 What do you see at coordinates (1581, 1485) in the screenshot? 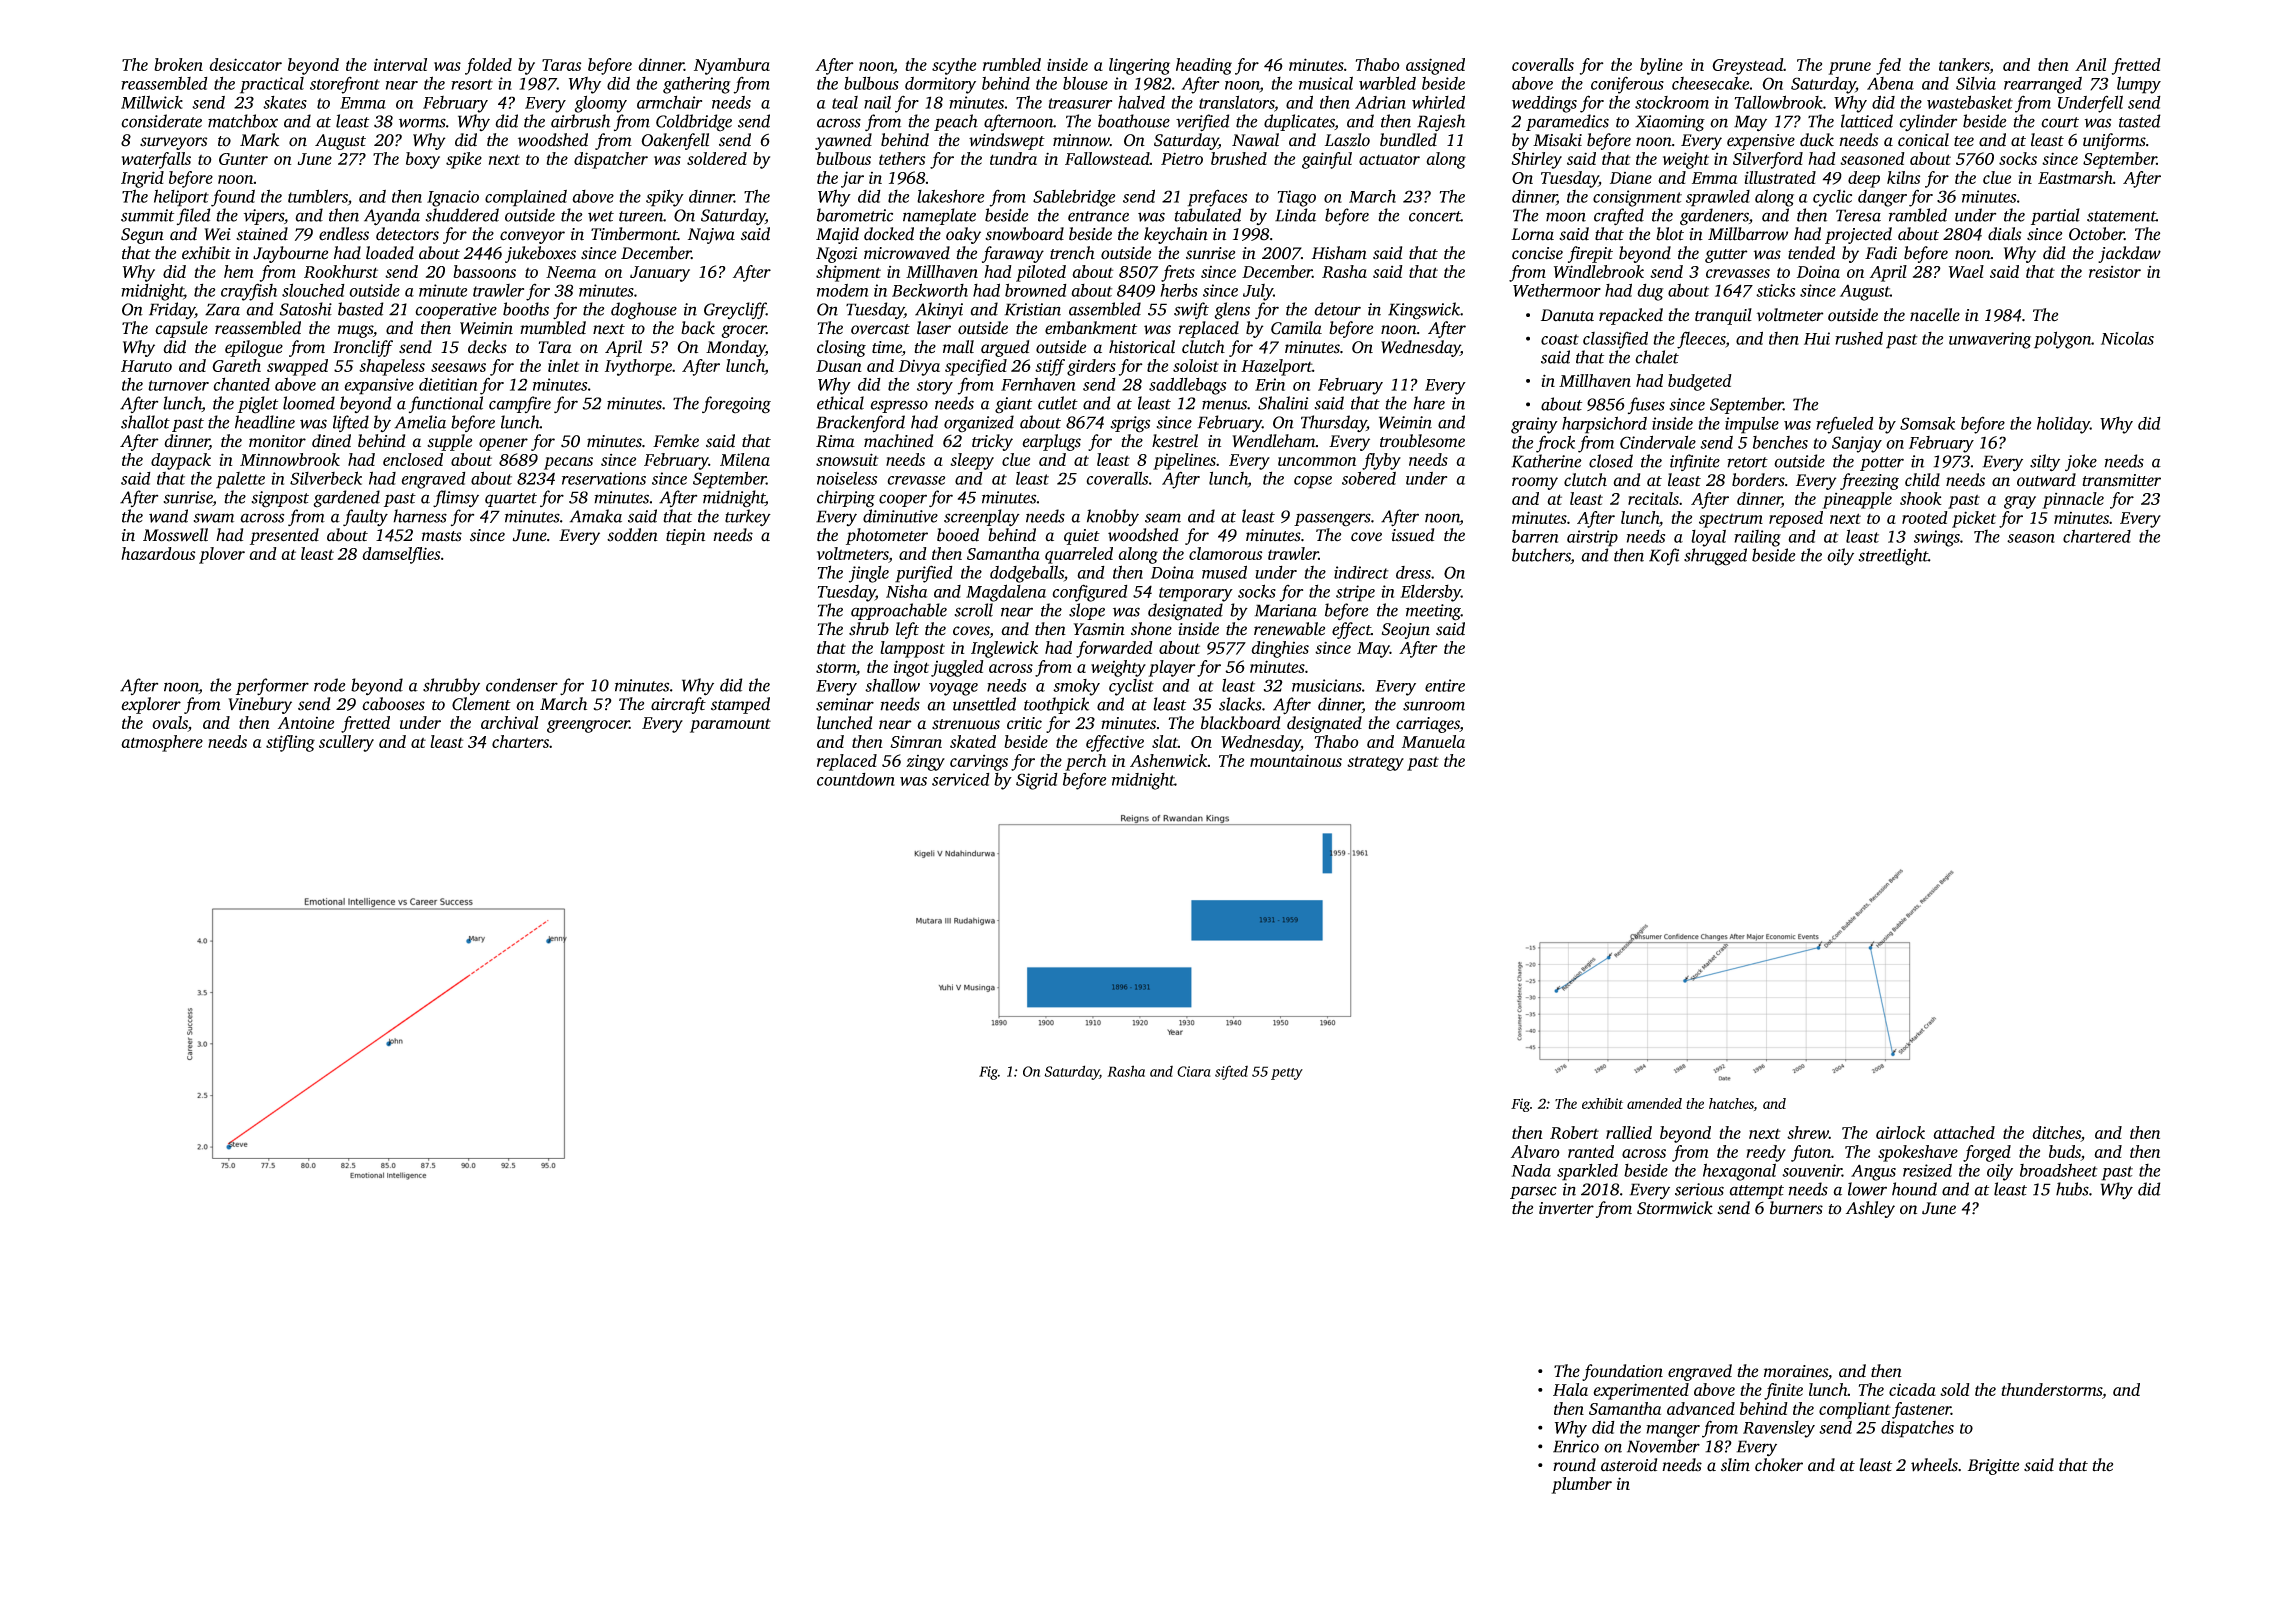
I see `plumber` at bounding box center [1581, 1485].
